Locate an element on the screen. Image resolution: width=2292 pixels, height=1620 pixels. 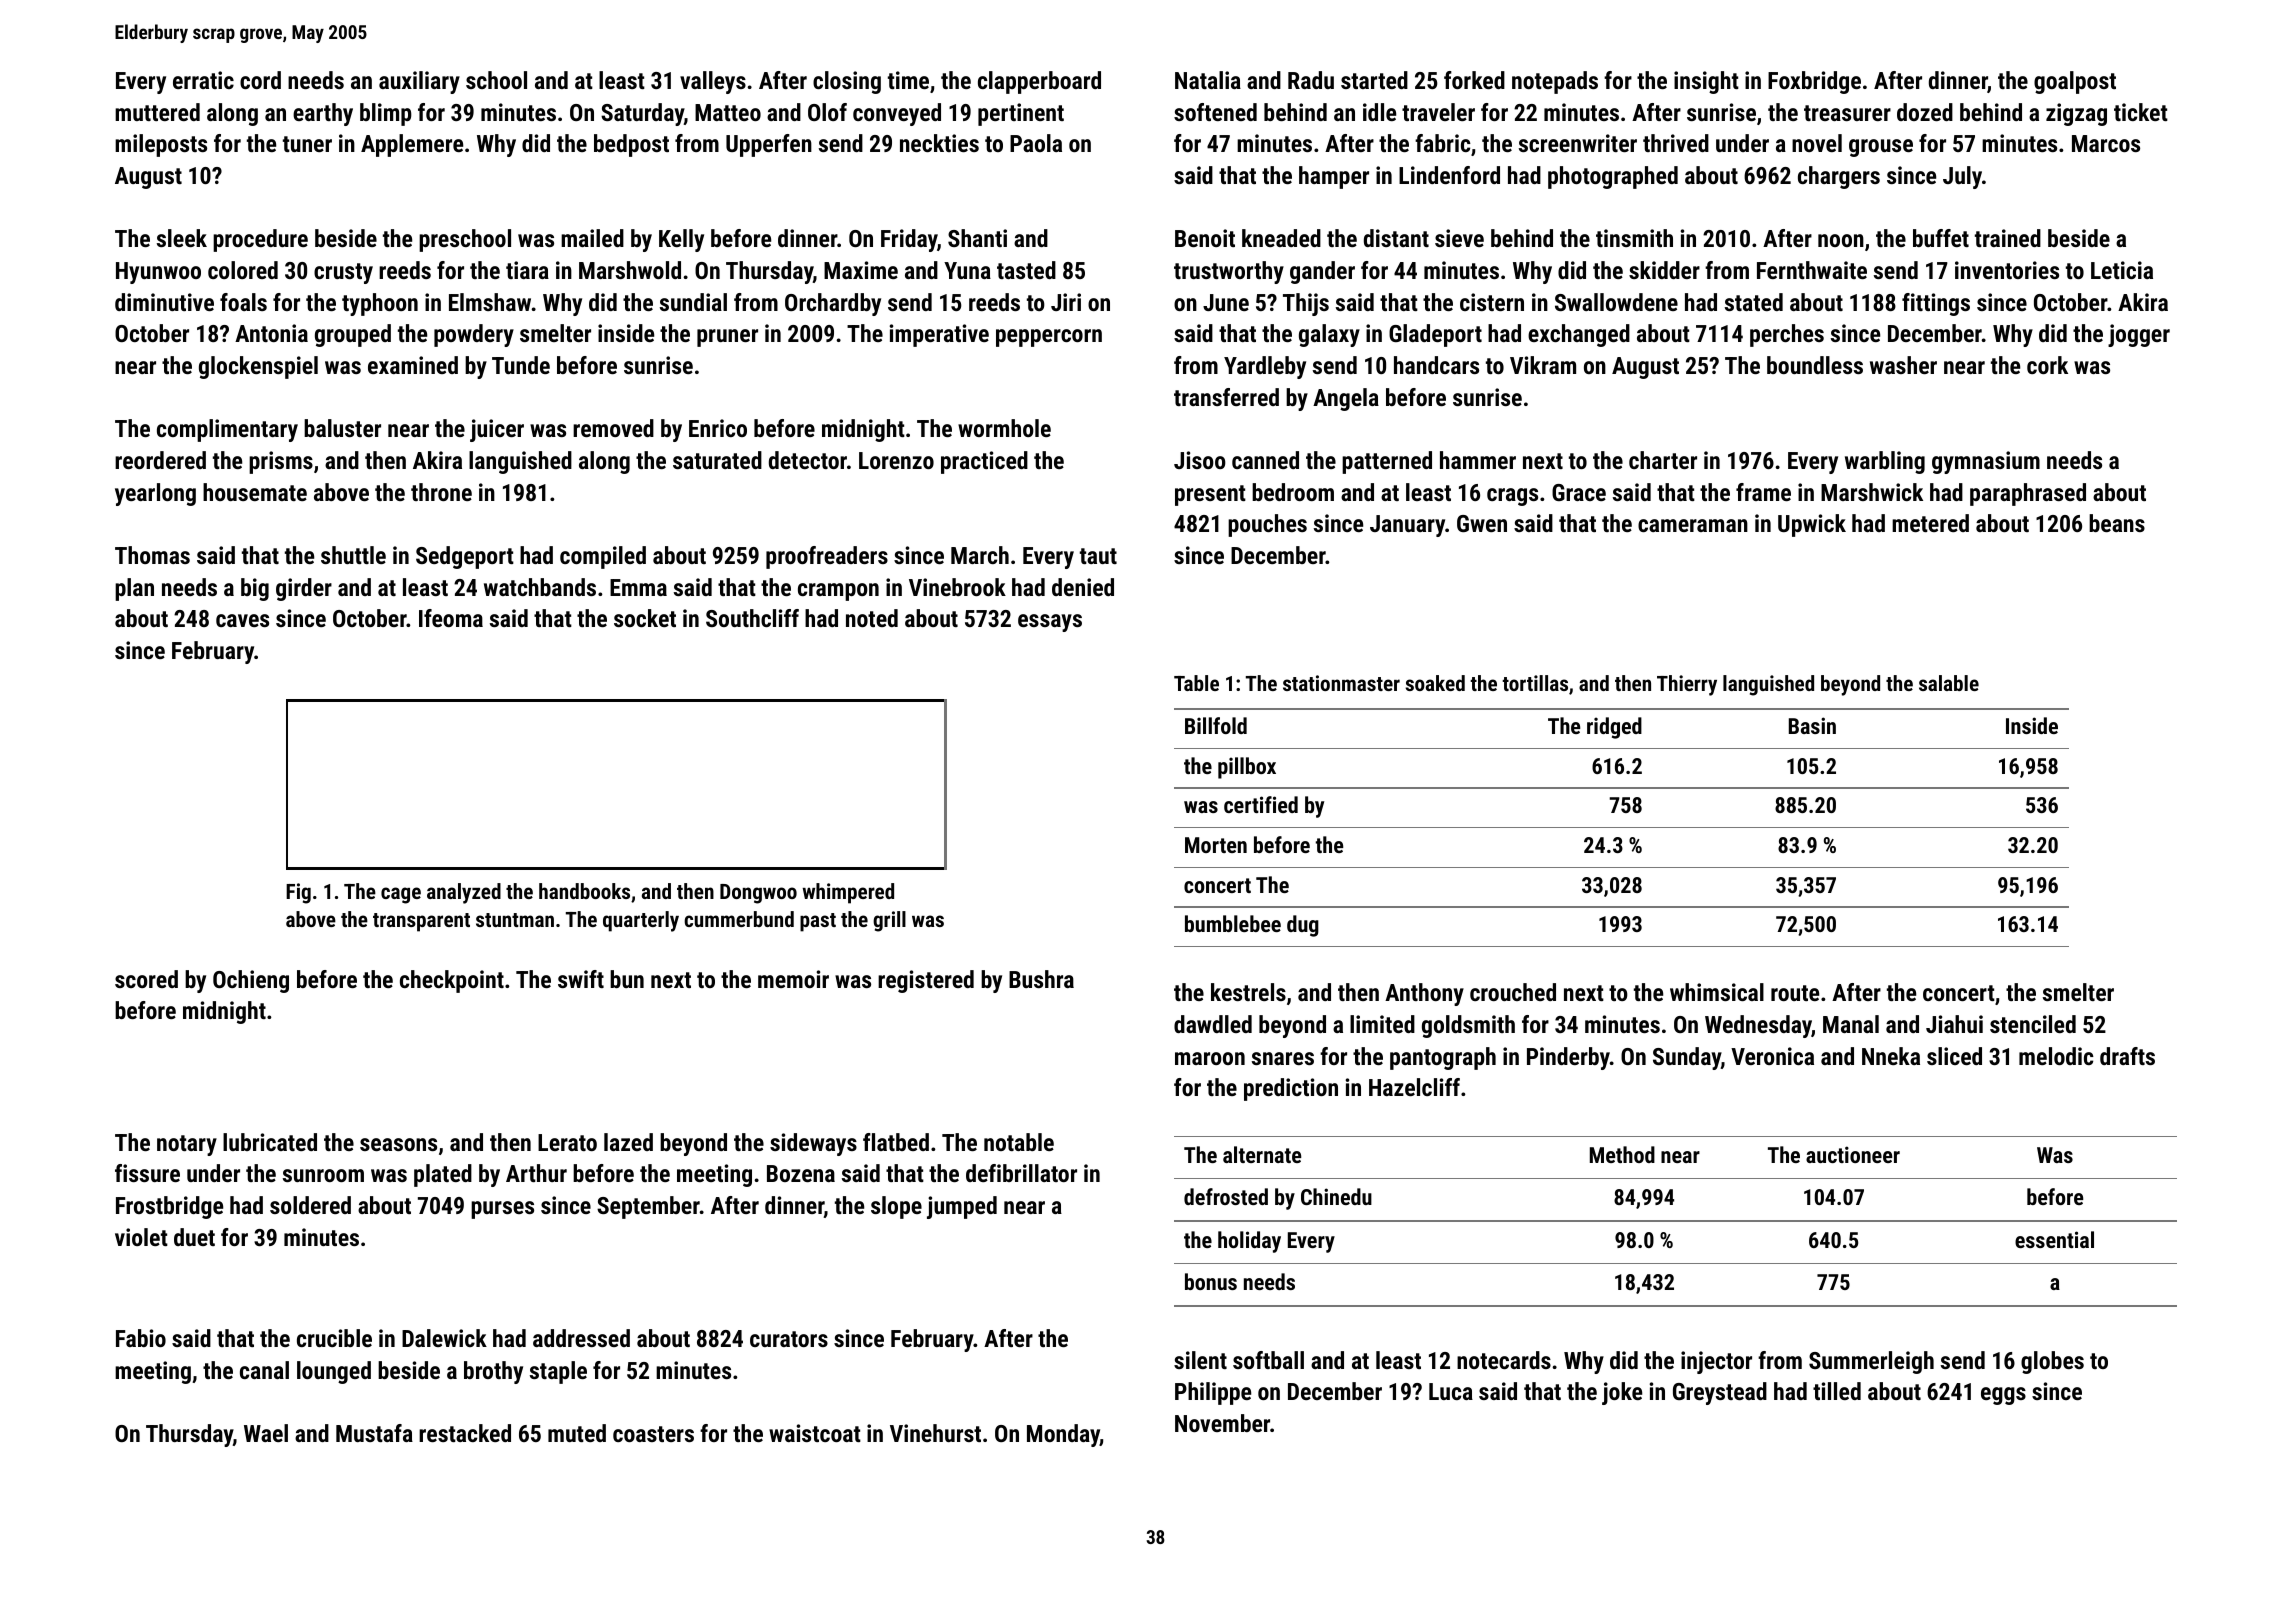
saturated is located at coordinates (717, 460).
